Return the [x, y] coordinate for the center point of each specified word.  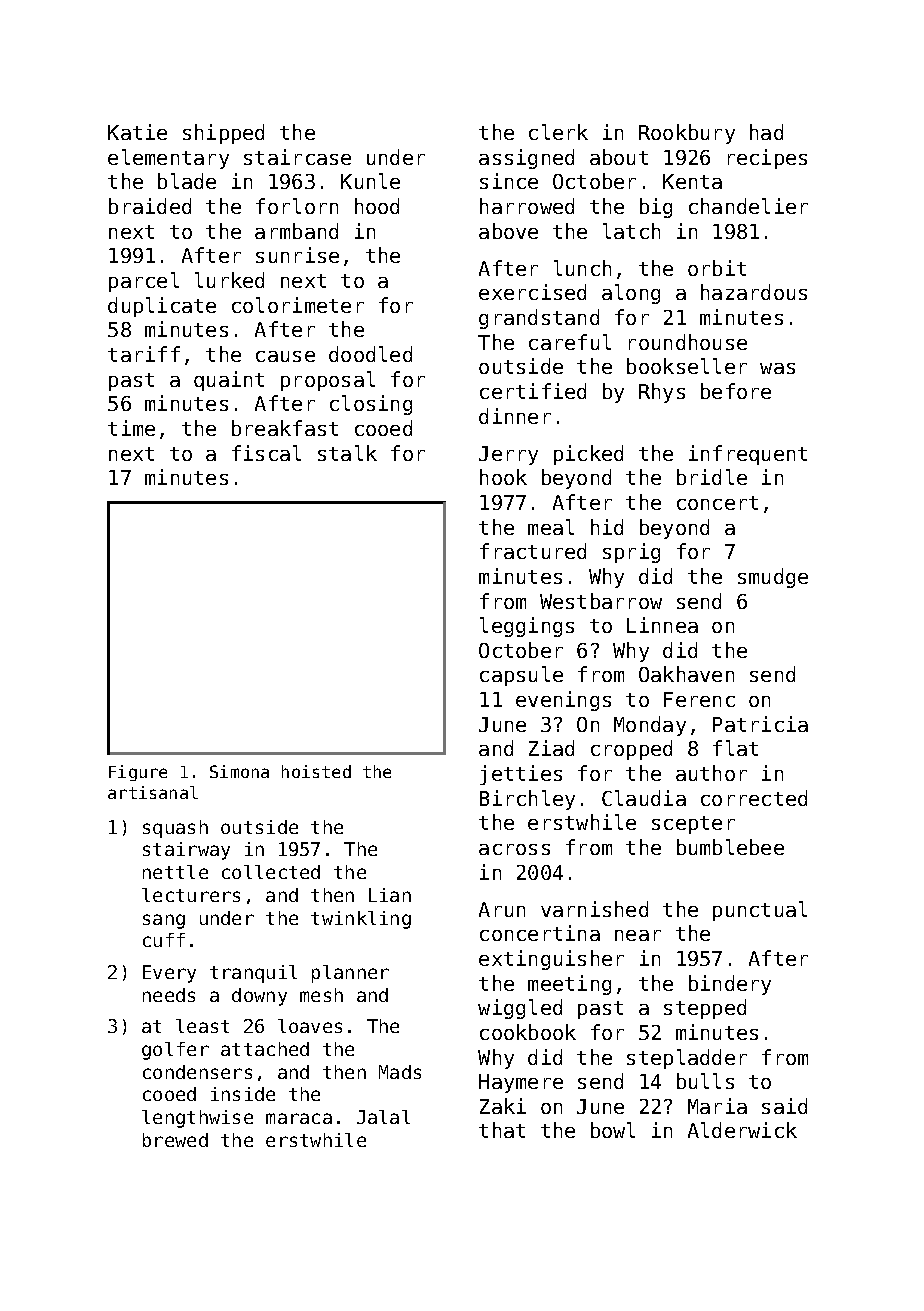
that [502, 1130]
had [766, 132]
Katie [137, 132]
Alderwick [742, 1130]
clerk [558, 132]
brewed [175, 1140]
